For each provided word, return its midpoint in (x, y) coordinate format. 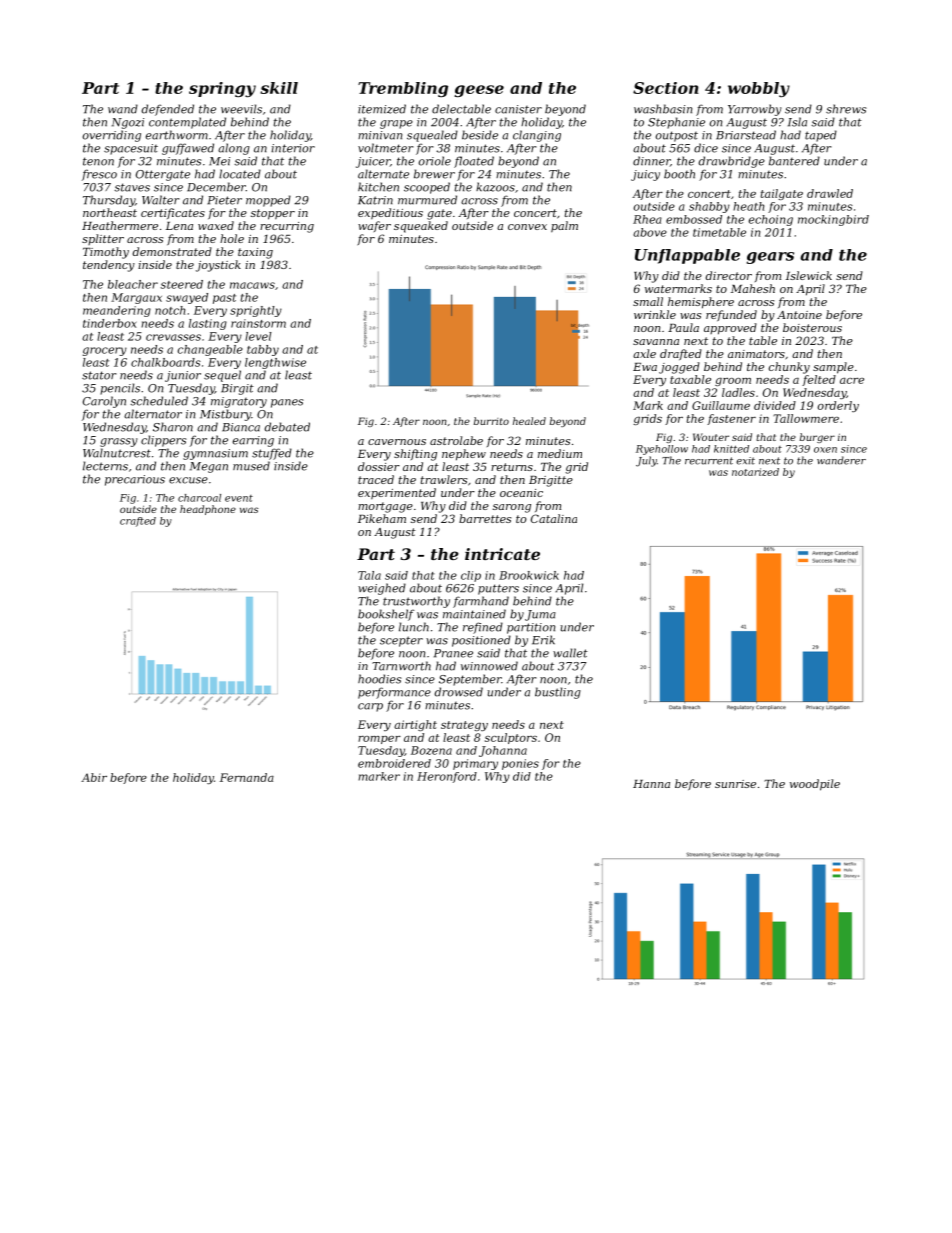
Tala (369, 575)
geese (479, 91)
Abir (94, 777)
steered (182, 284)
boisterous (812, 327)
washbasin (663, 109)
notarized (755, 472)
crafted (138, 522)
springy (222, 89)
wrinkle (655, 314)
